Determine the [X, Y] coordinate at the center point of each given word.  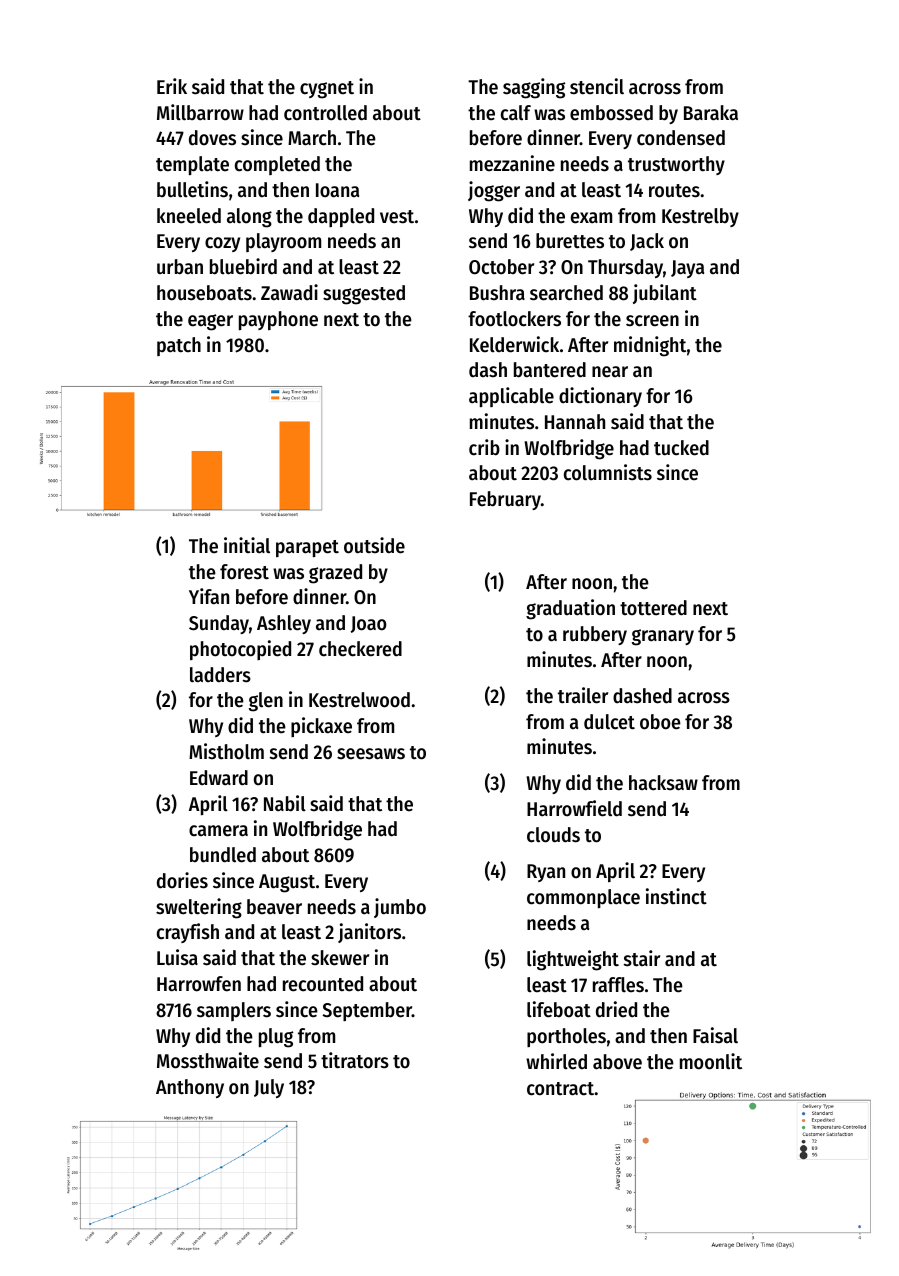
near [610, 372]
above [617, 1062]
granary [663, 637]
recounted [323, 984]
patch [179, 346]
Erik [172, 86]
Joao [368, 624]
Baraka [711, 113]
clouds [553, 835]
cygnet [327, 90]
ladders [220, 675]
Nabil [285, 803]
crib [484, 447]
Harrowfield [574, 808]
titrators [355, 1060]
